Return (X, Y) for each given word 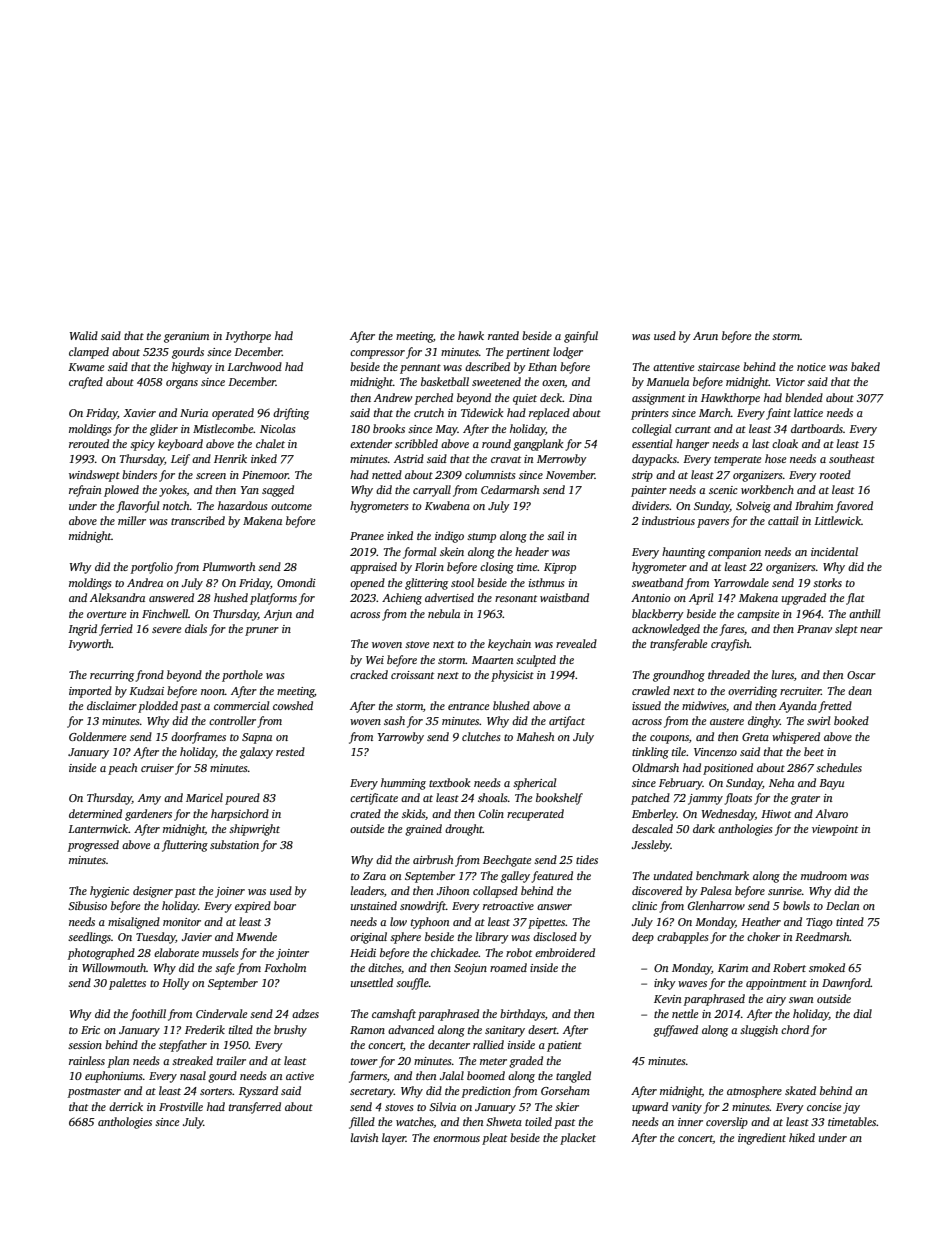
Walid (84, 335)
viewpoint (835, 830)
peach (122, 769)
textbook (449, 782)
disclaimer (112, 705)
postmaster (94, 1093)
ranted (503, 335)
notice (811, 367)
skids (413, 813)
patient (564, 1046)
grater (805, 800)
